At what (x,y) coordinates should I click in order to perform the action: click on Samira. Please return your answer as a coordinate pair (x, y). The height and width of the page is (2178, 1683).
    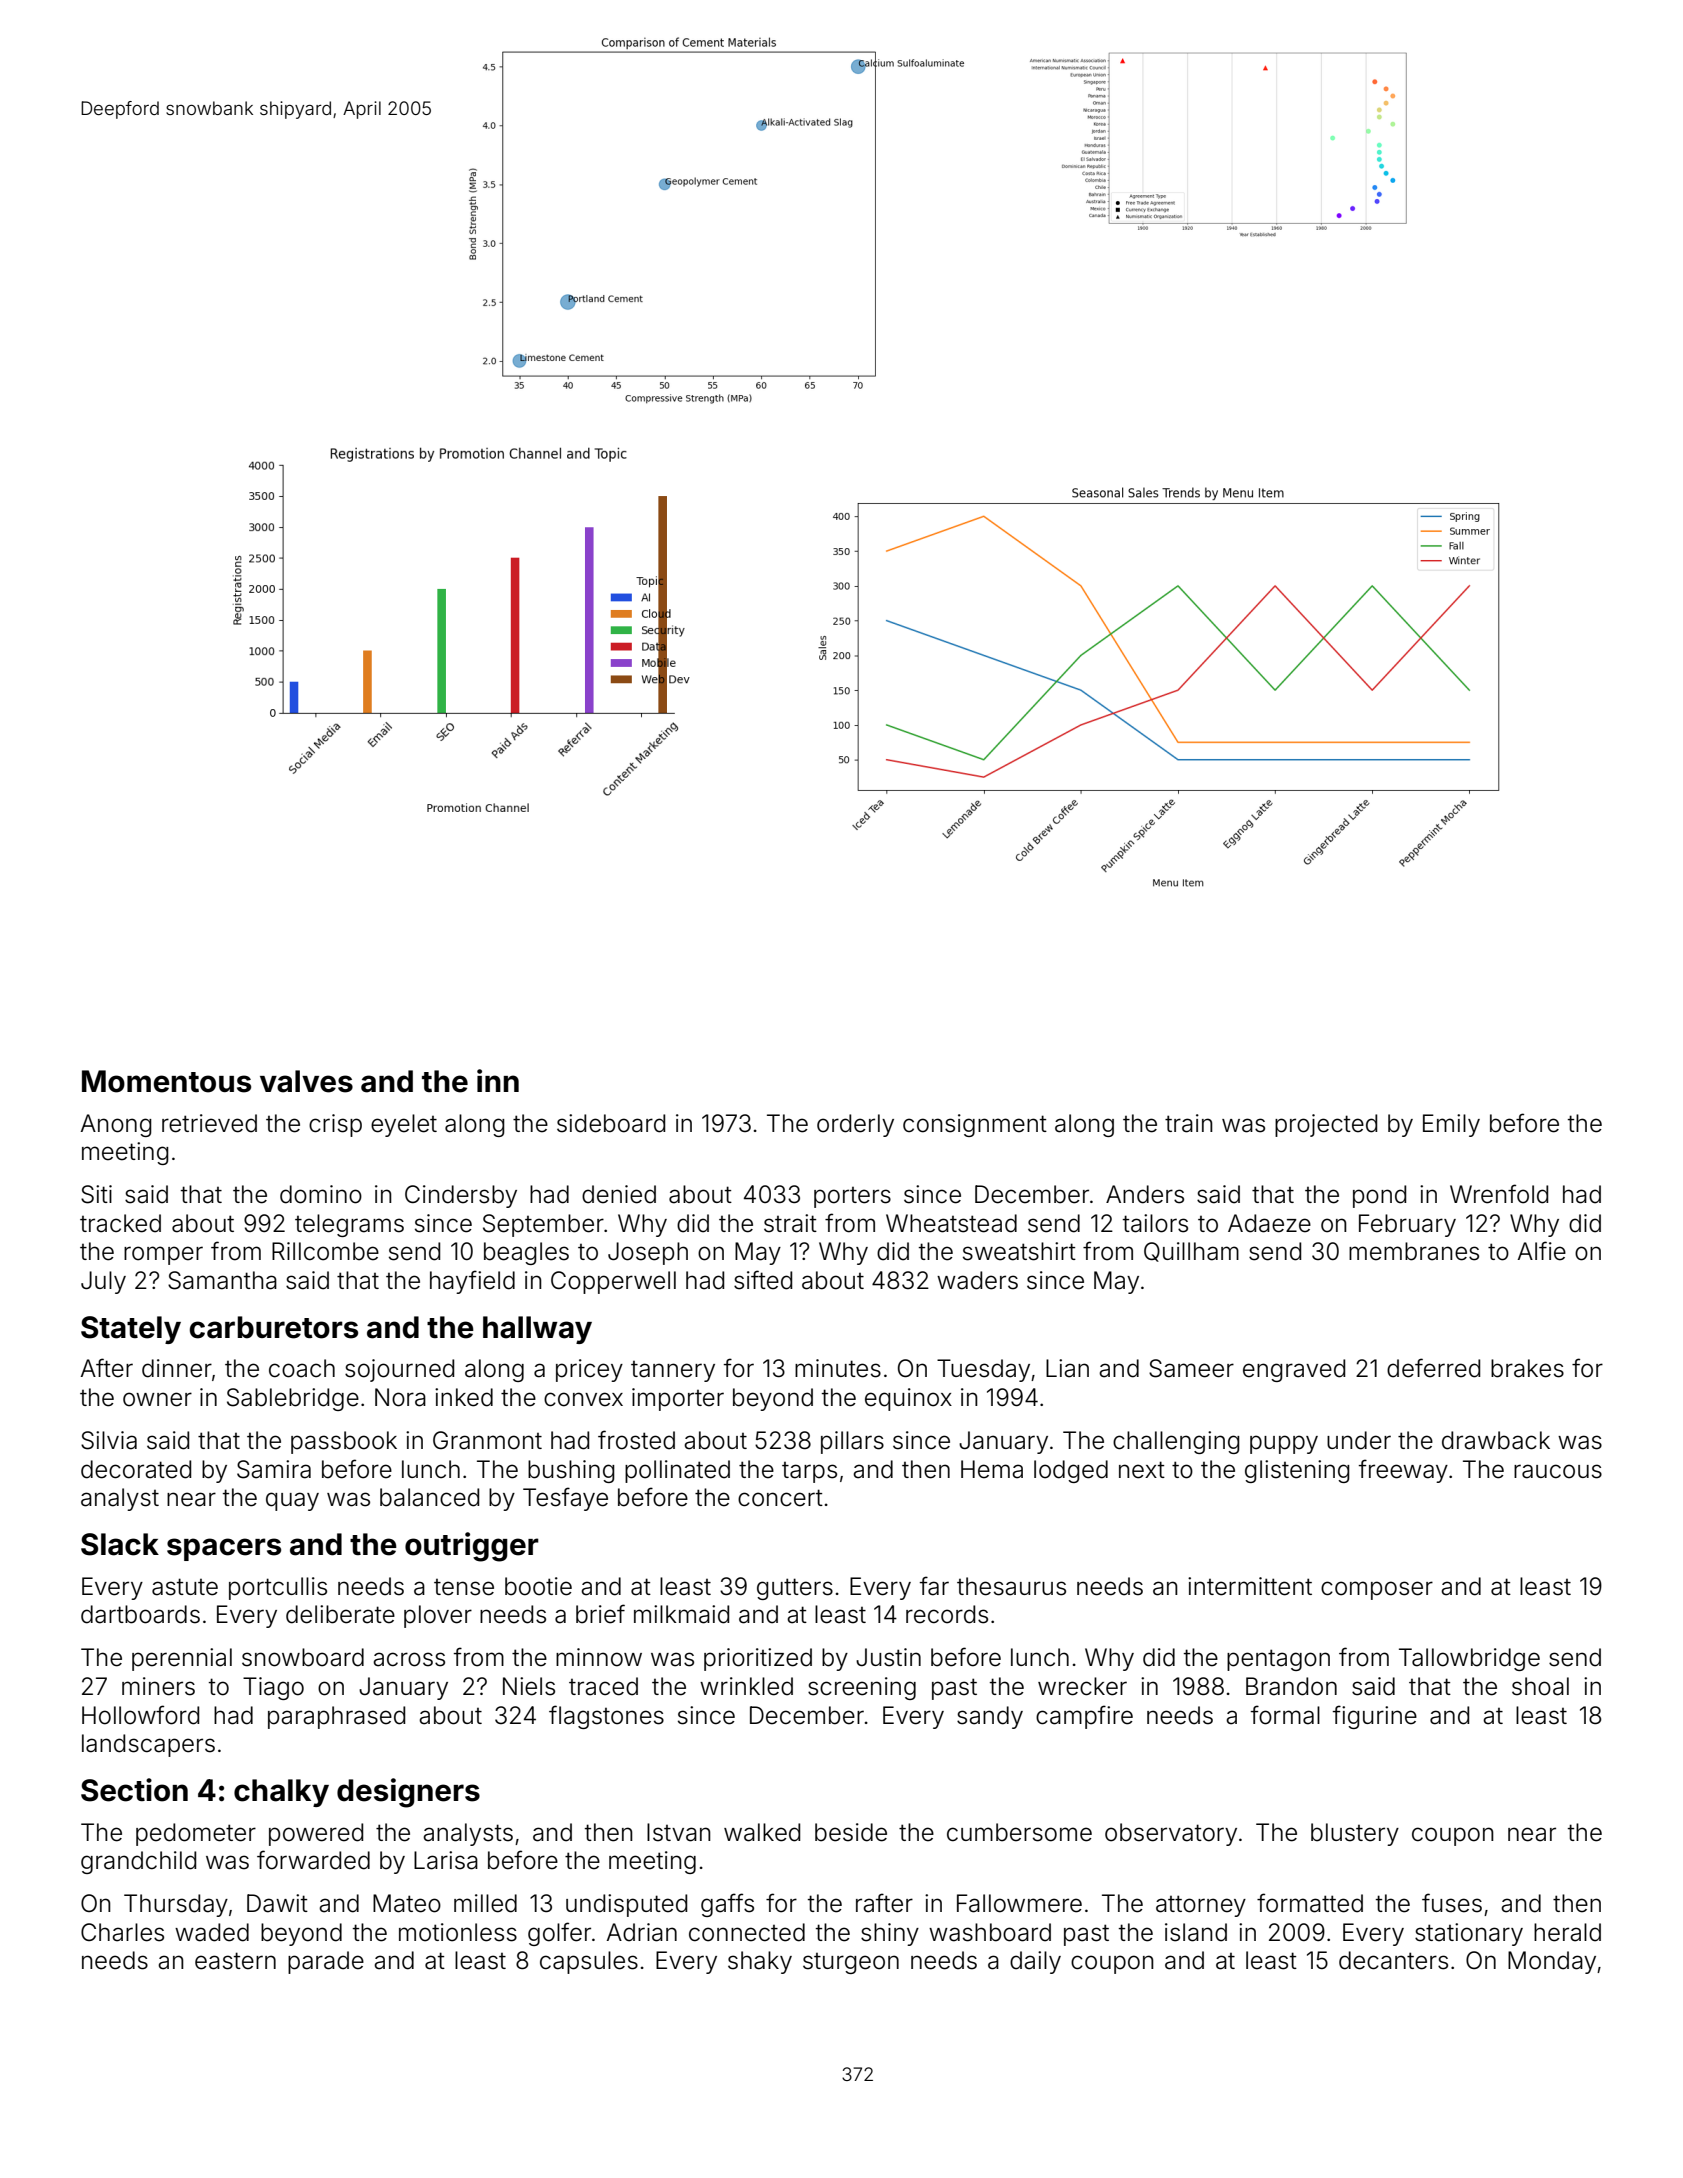
    Looking at the image, I should click on (274, 1469).
